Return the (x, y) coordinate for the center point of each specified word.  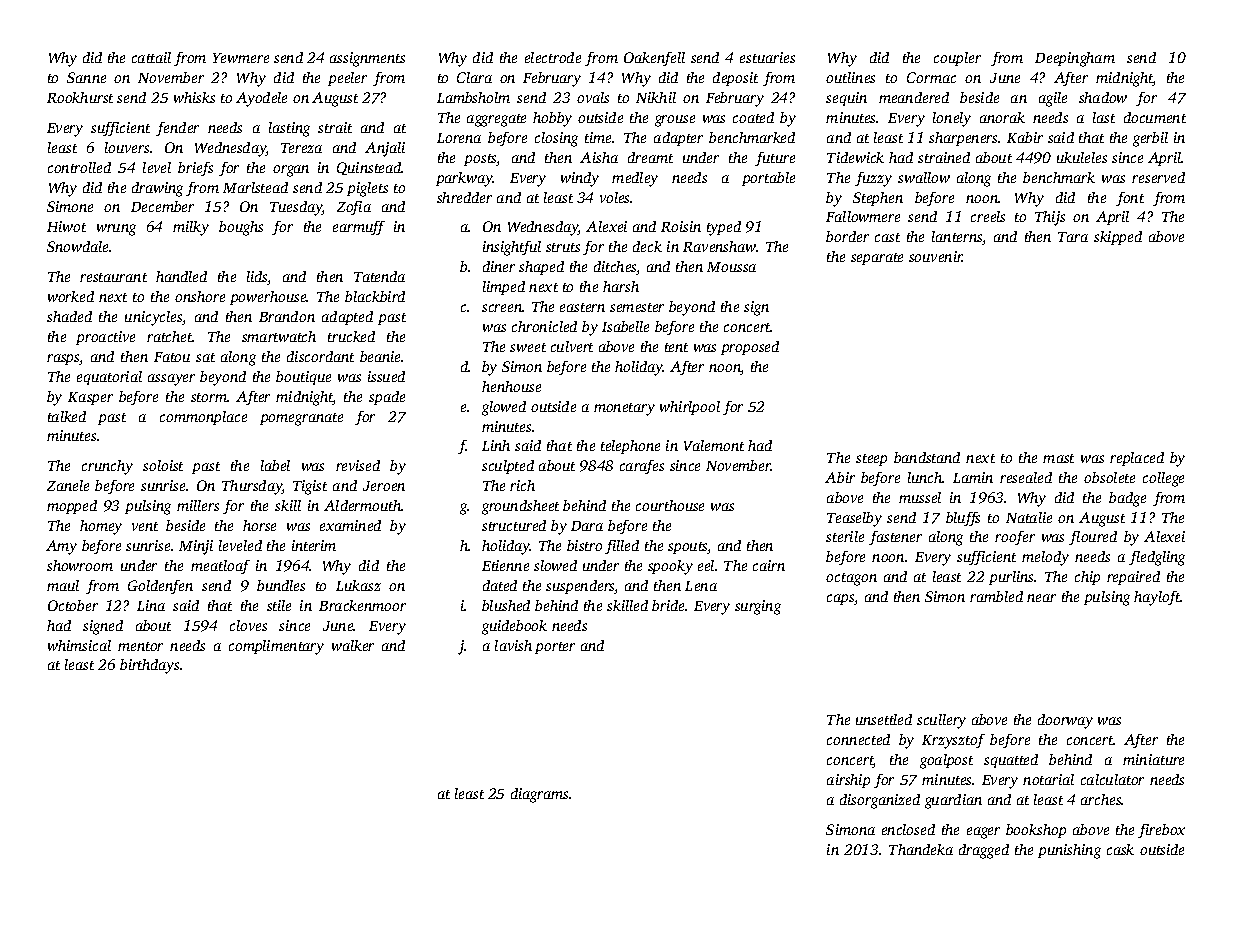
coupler (957, 59)
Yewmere (241, 58)
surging (758, 607)
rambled (996, 596)
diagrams (539, 795)
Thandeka (921, 849)
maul (63, 585)
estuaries (767, 57)
